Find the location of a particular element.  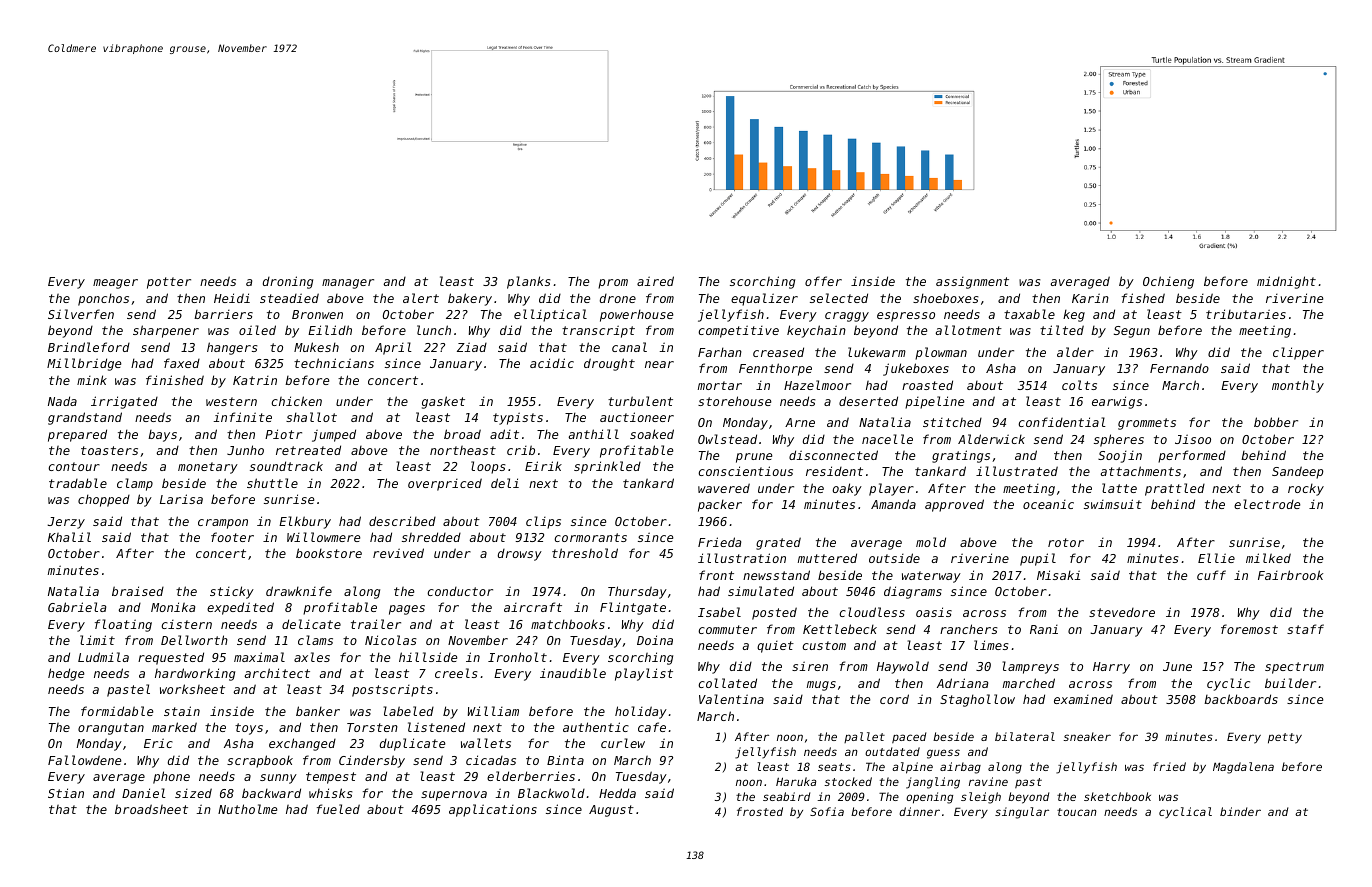

hangers is located at coordinates (232, 348).
